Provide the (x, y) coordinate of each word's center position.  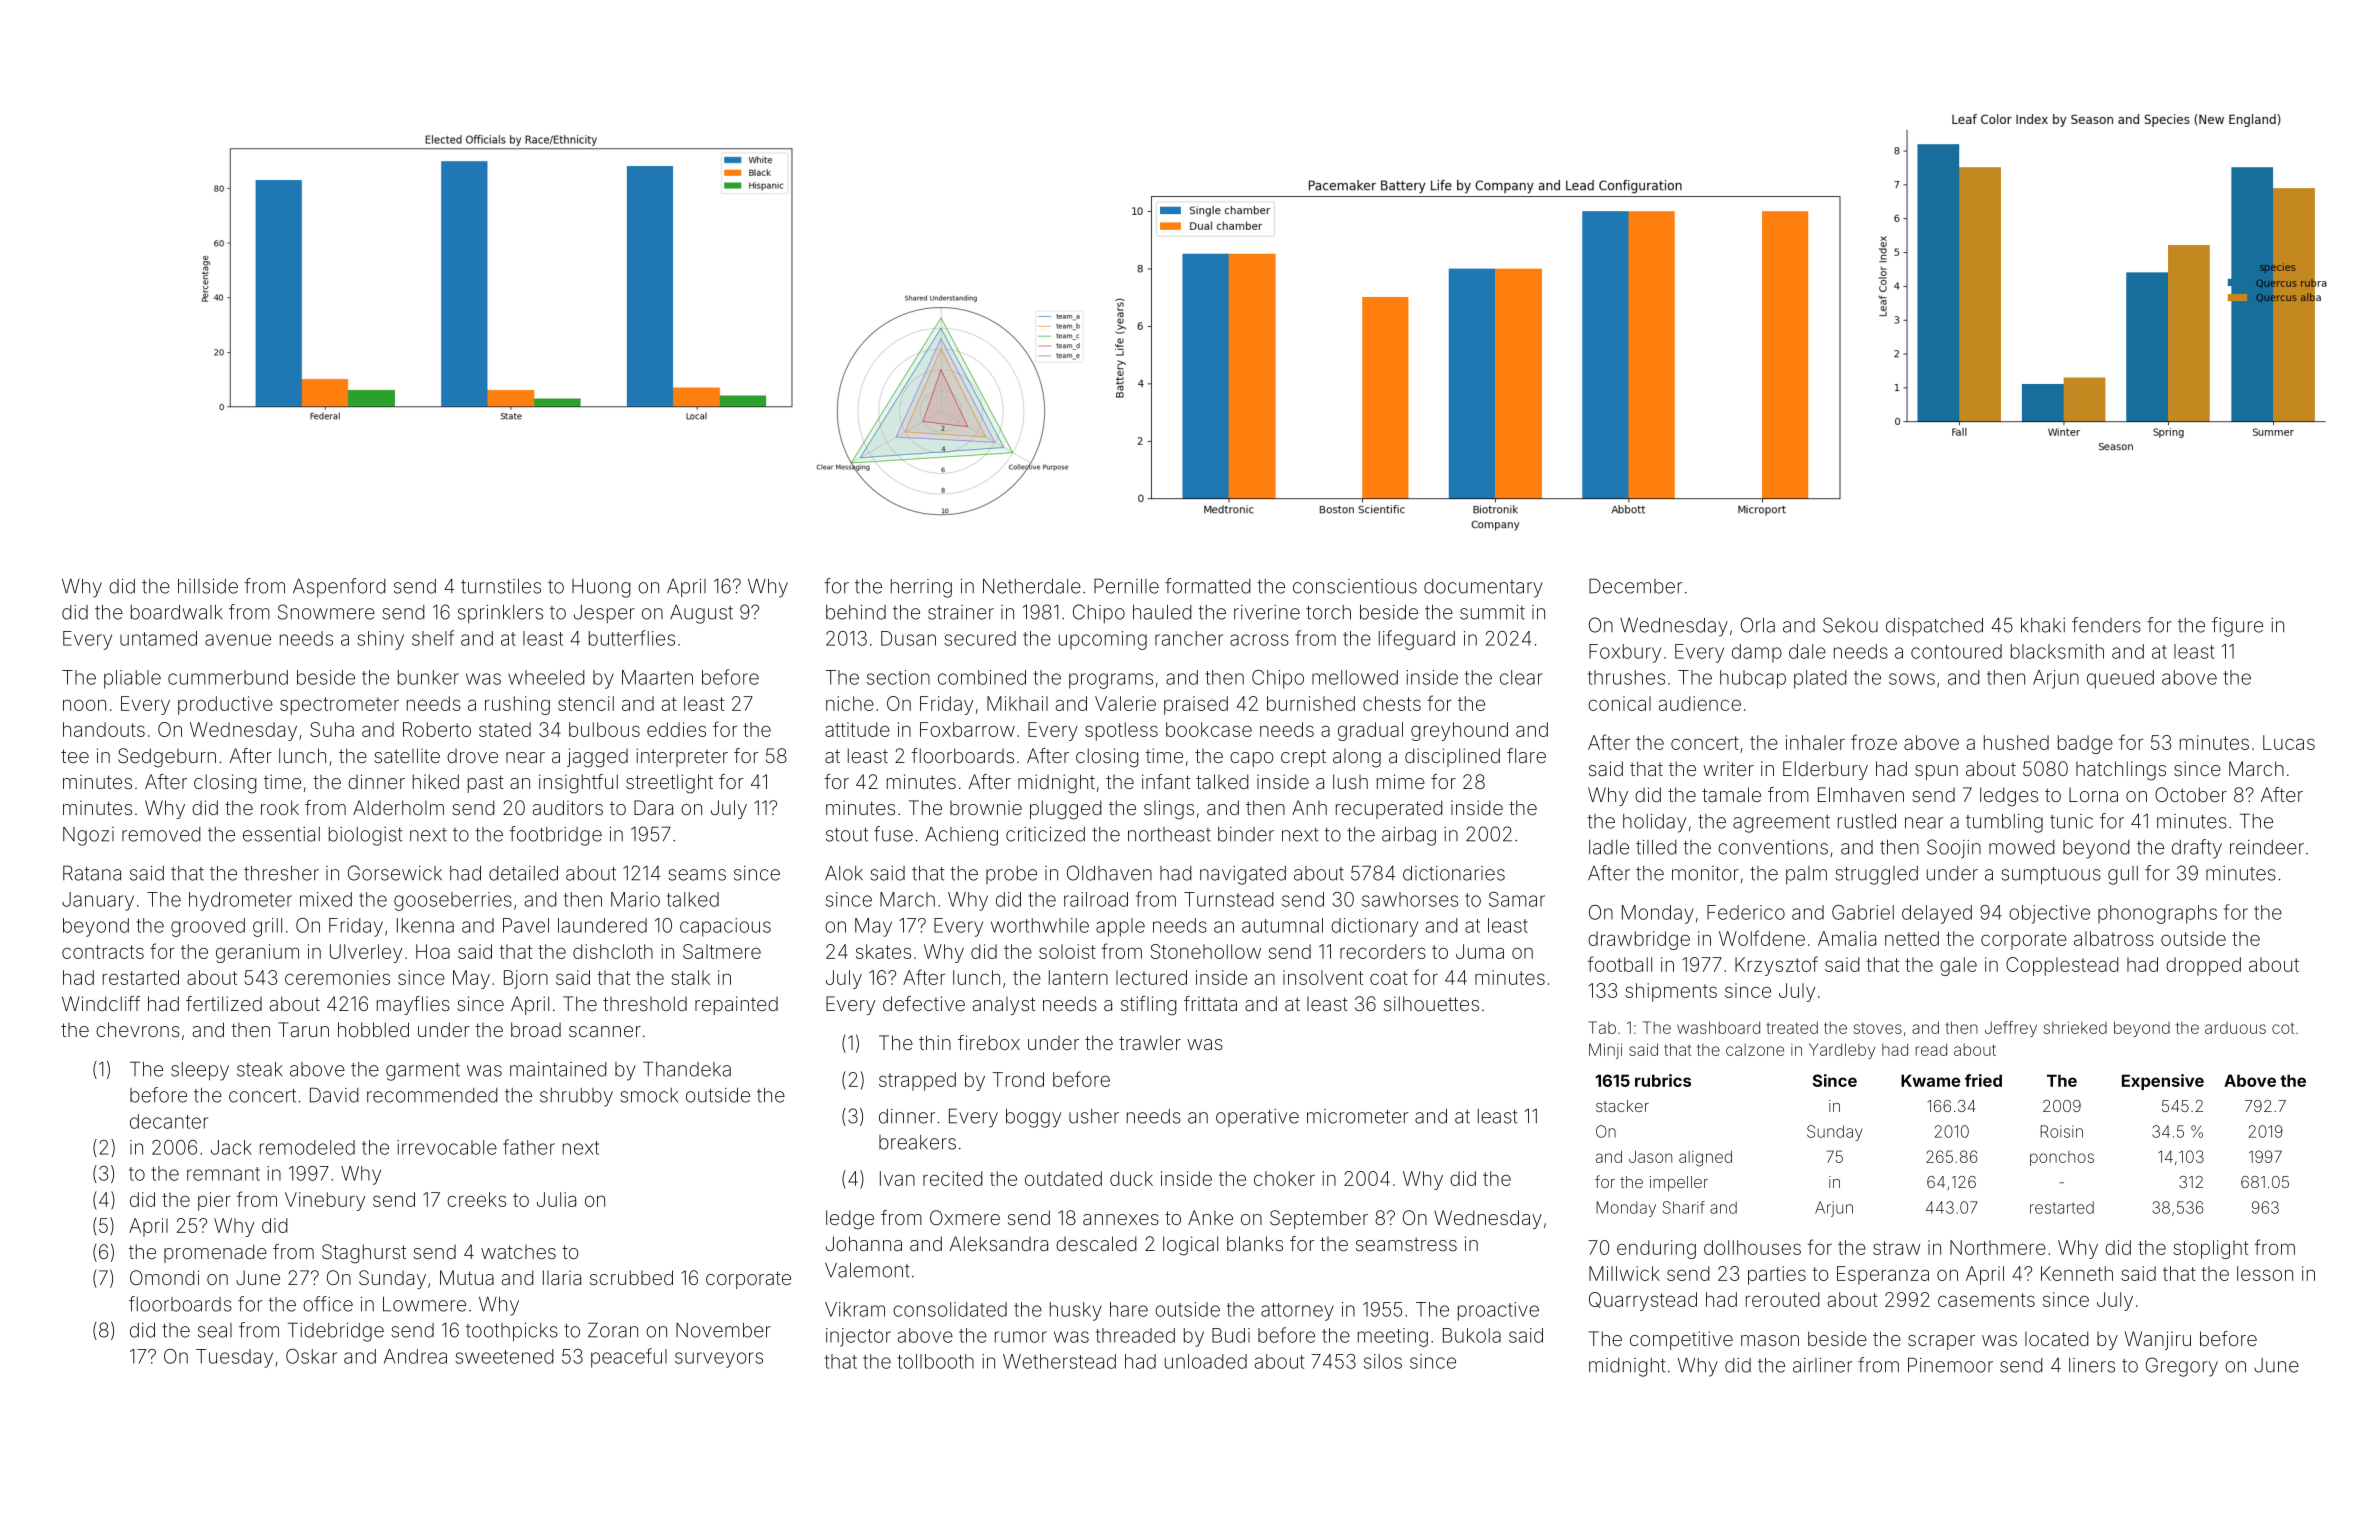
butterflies (632, 638)
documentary (1483, 588)
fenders (2106, 625)
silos (1383, 1361)
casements (1986, 1300)
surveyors (719, 1360)
